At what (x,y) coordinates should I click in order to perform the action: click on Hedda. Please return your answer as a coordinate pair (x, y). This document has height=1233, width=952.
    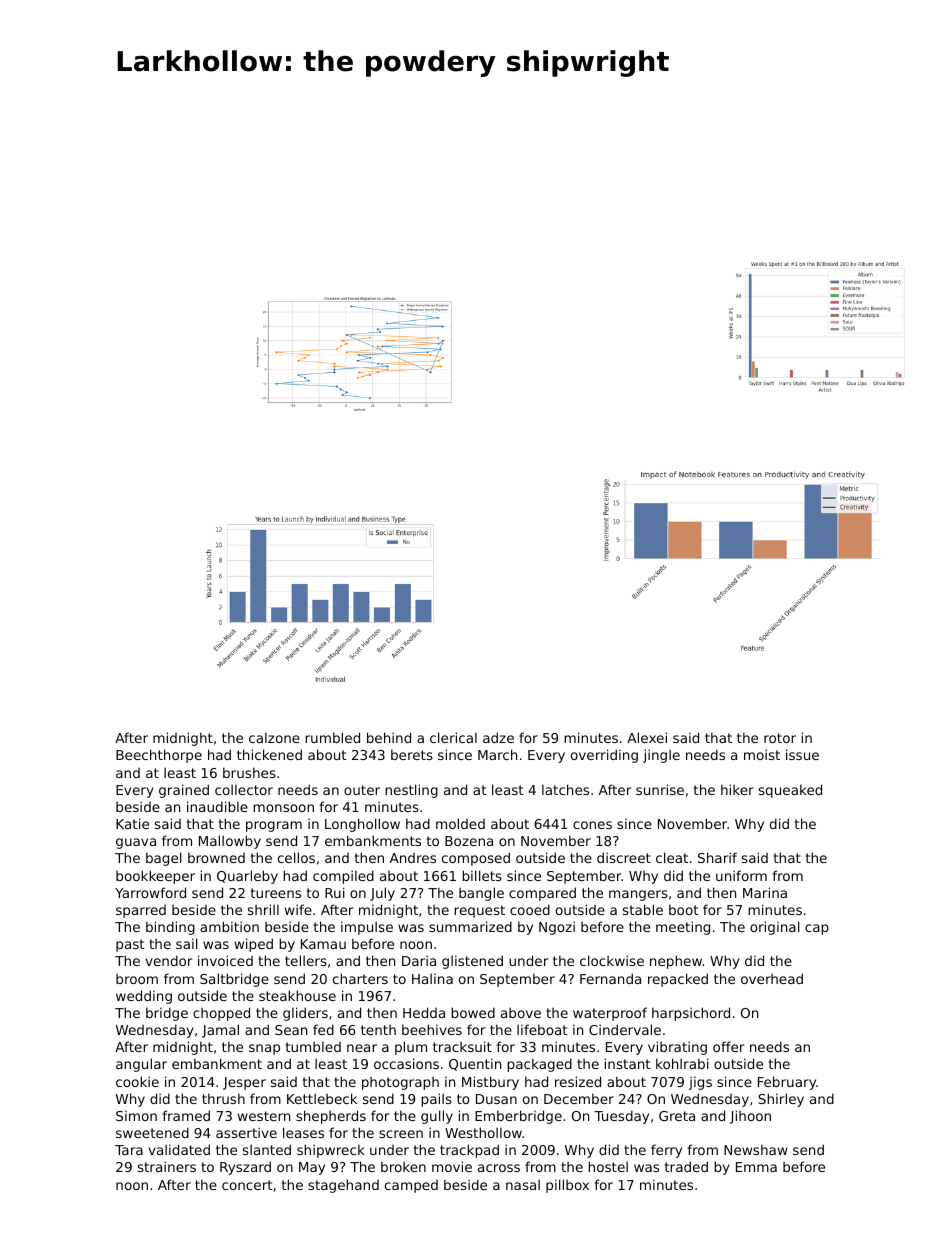
    Looking at the image, I should click on (424, 1012).
